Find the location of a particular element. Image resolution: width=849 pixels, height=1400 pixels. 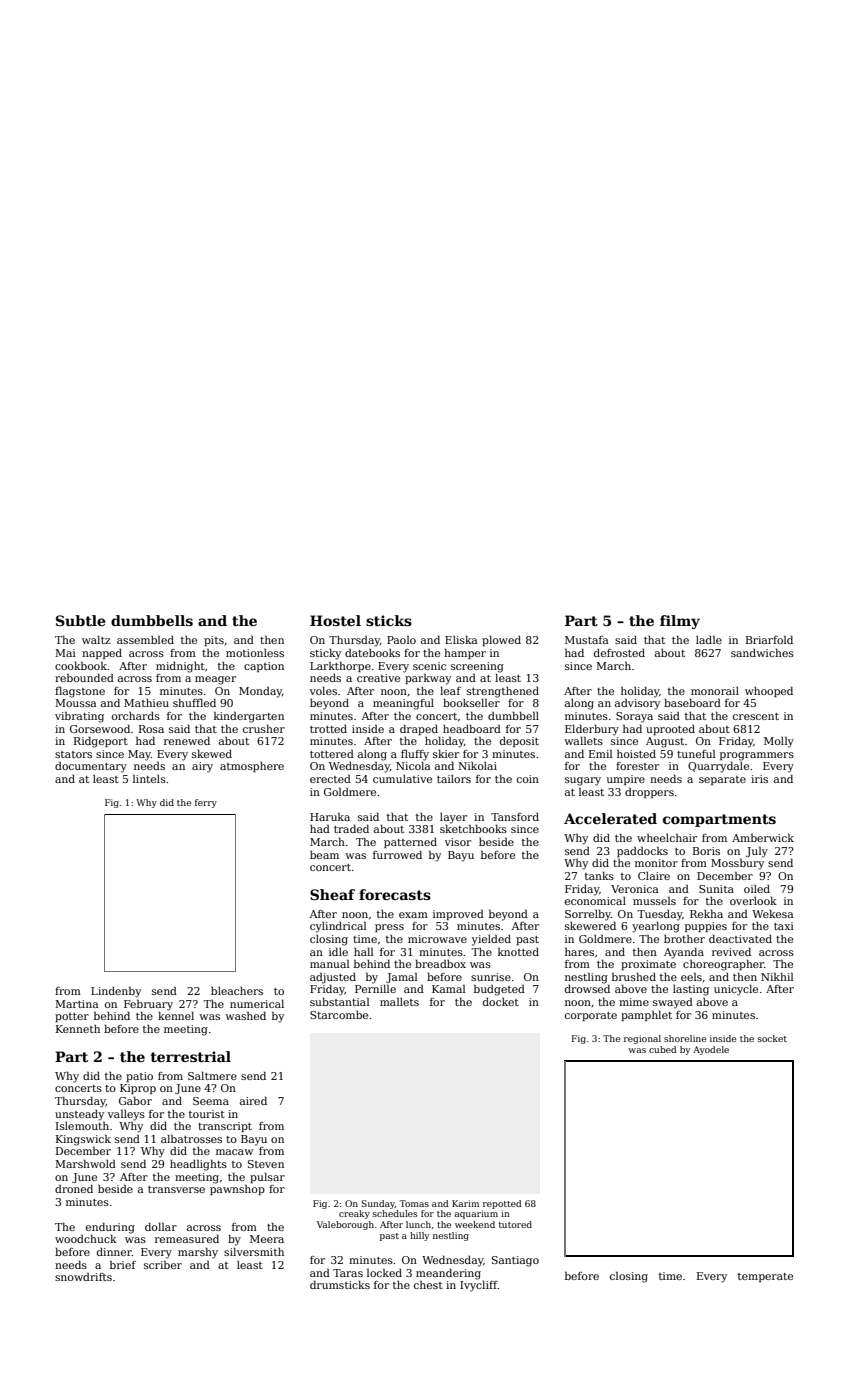

bleachers is located at coordinates (237, 991).
